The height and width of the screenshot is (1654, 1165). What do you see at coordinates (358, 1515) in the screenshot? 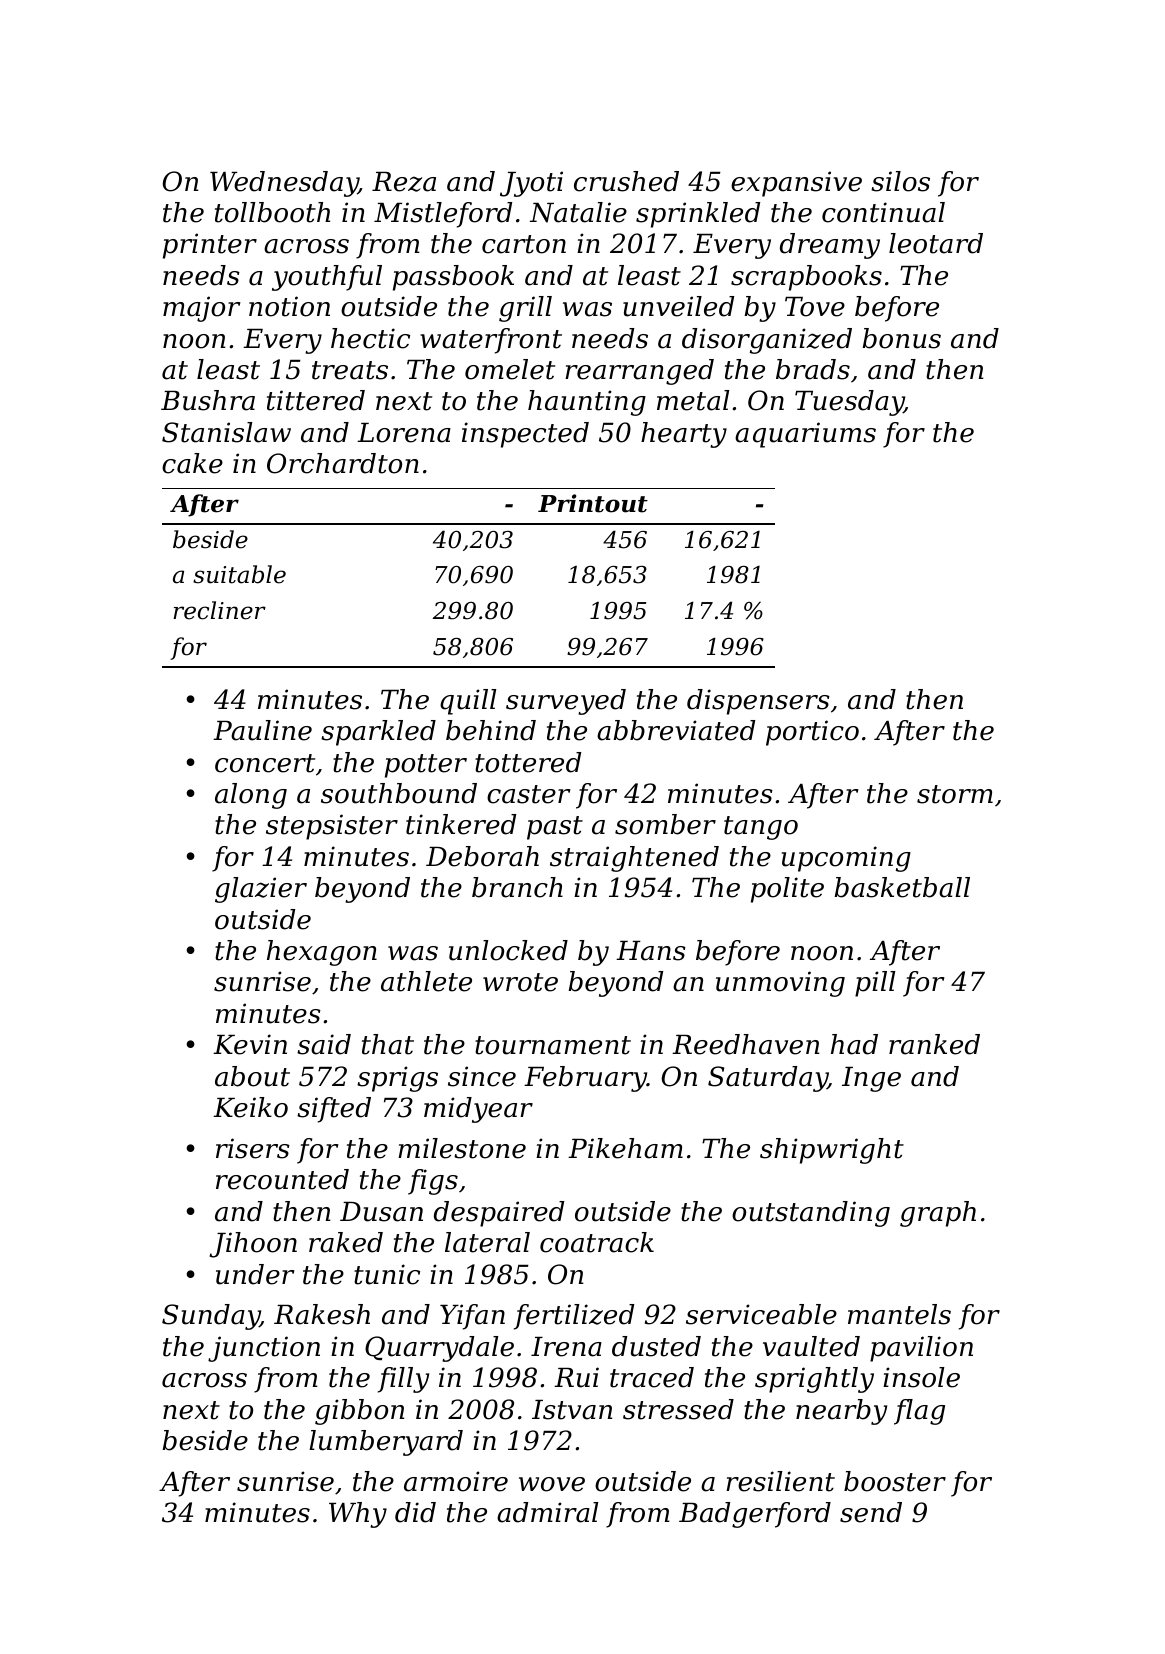
I see `Why` at bounding box center [358, 1515].
